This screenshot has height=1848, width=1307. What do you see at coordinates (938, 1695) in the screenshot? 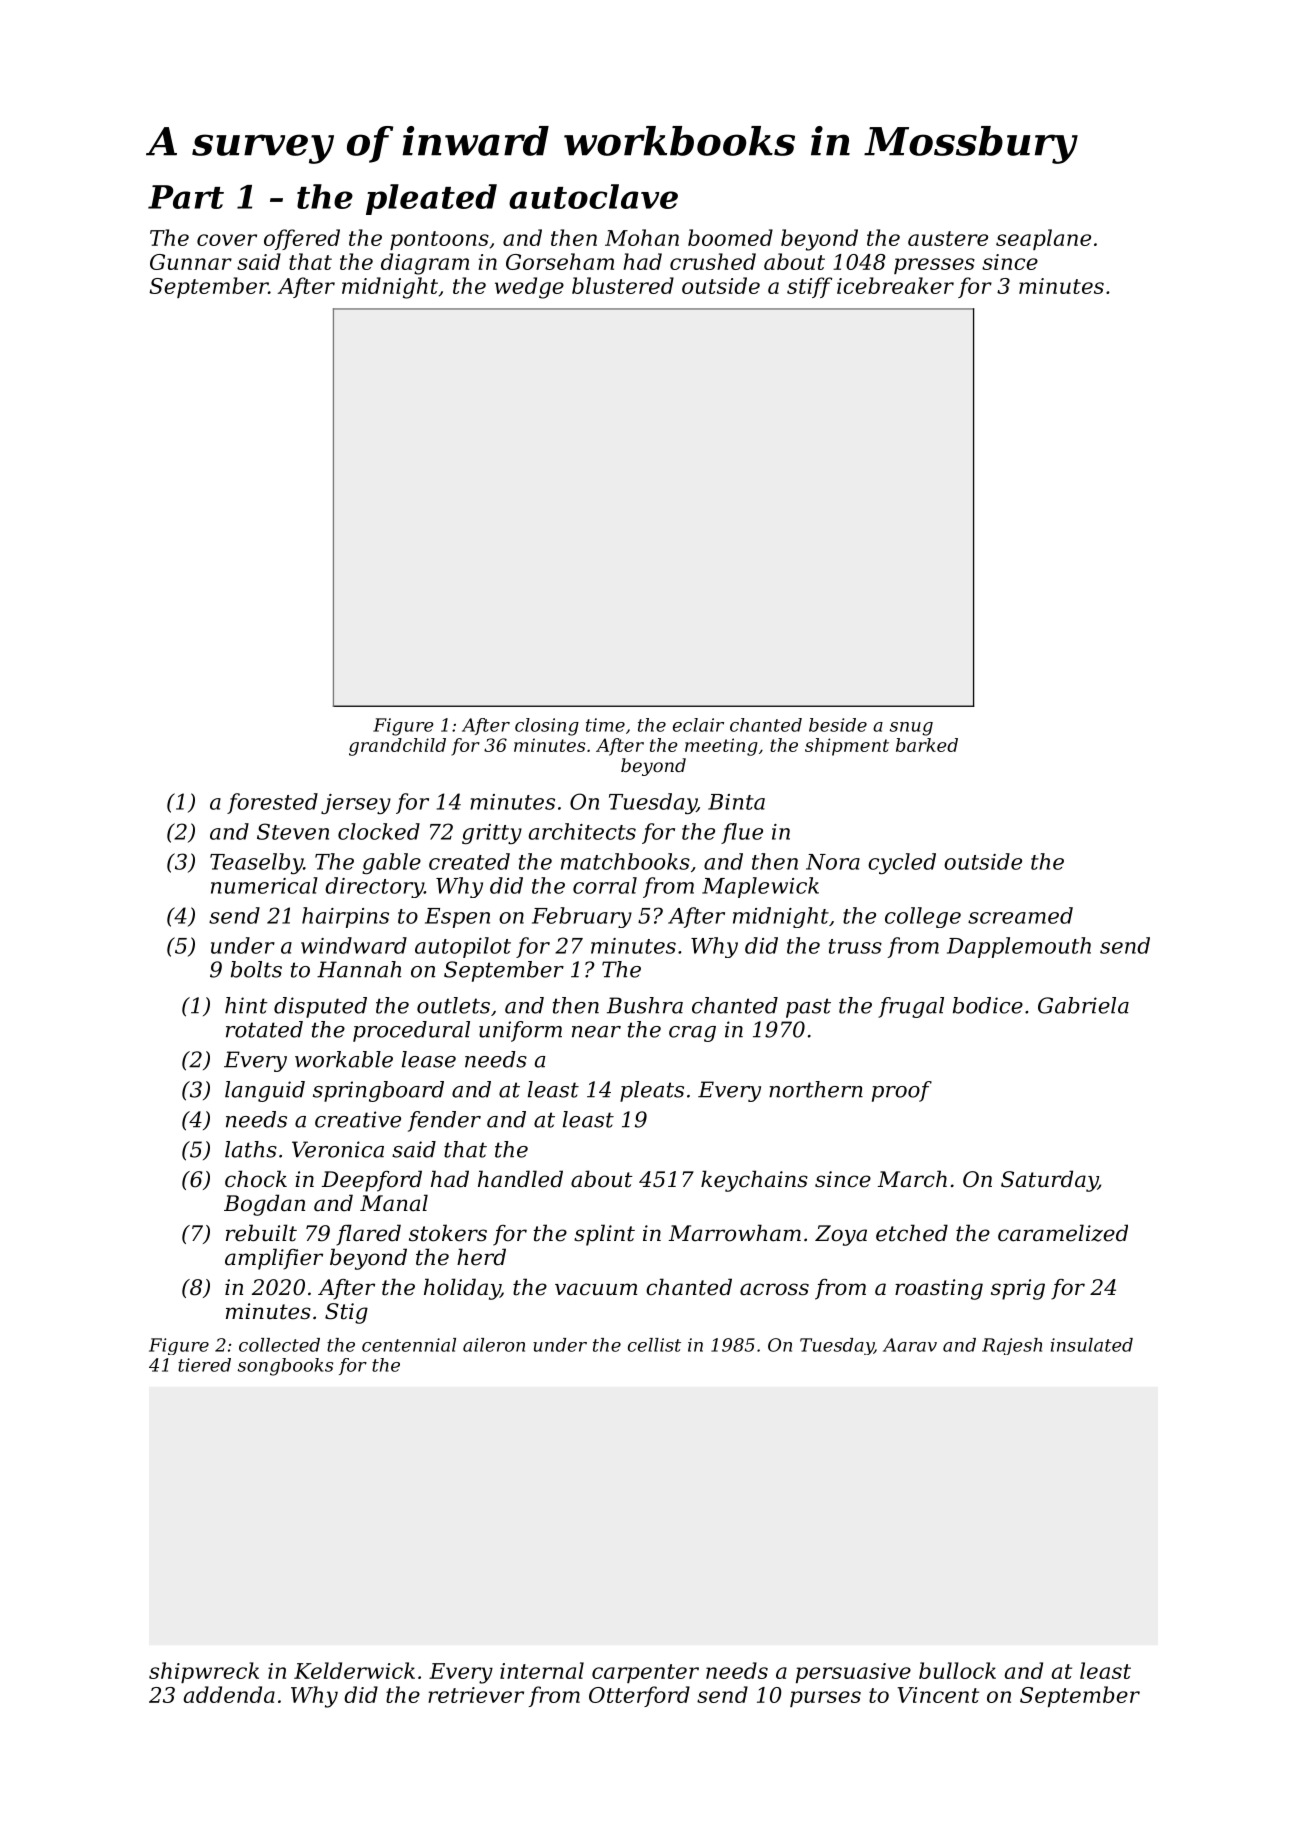
I see `Vincent` at bounding box center [938, 1695].
